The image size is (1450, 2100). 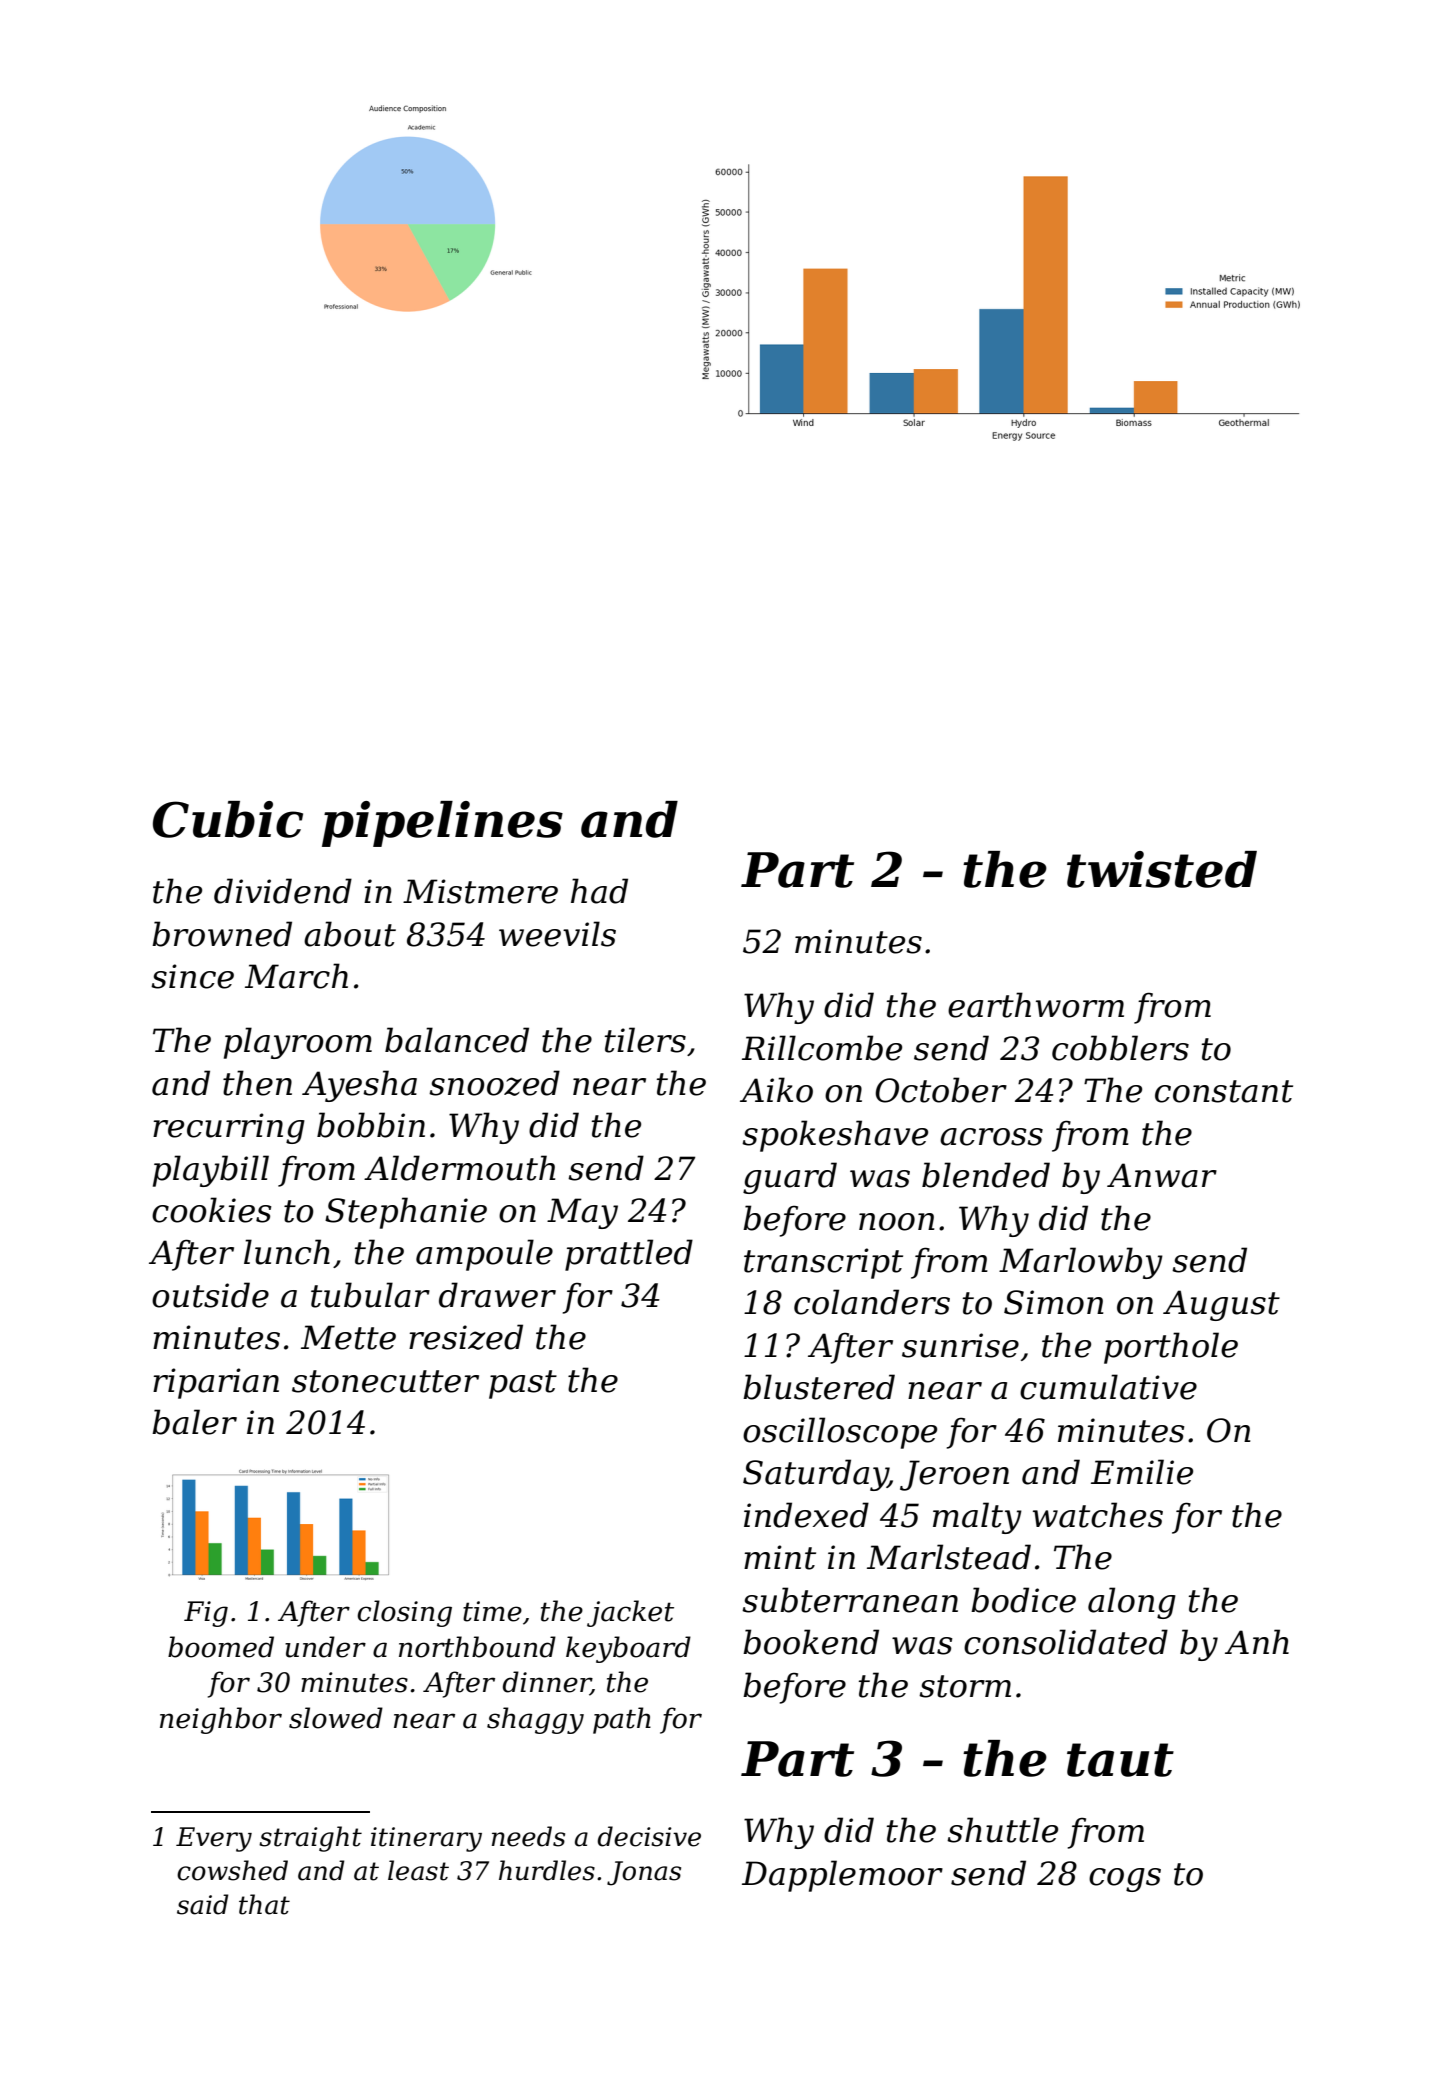 I want to click on had, so click(x=599, y=891).
